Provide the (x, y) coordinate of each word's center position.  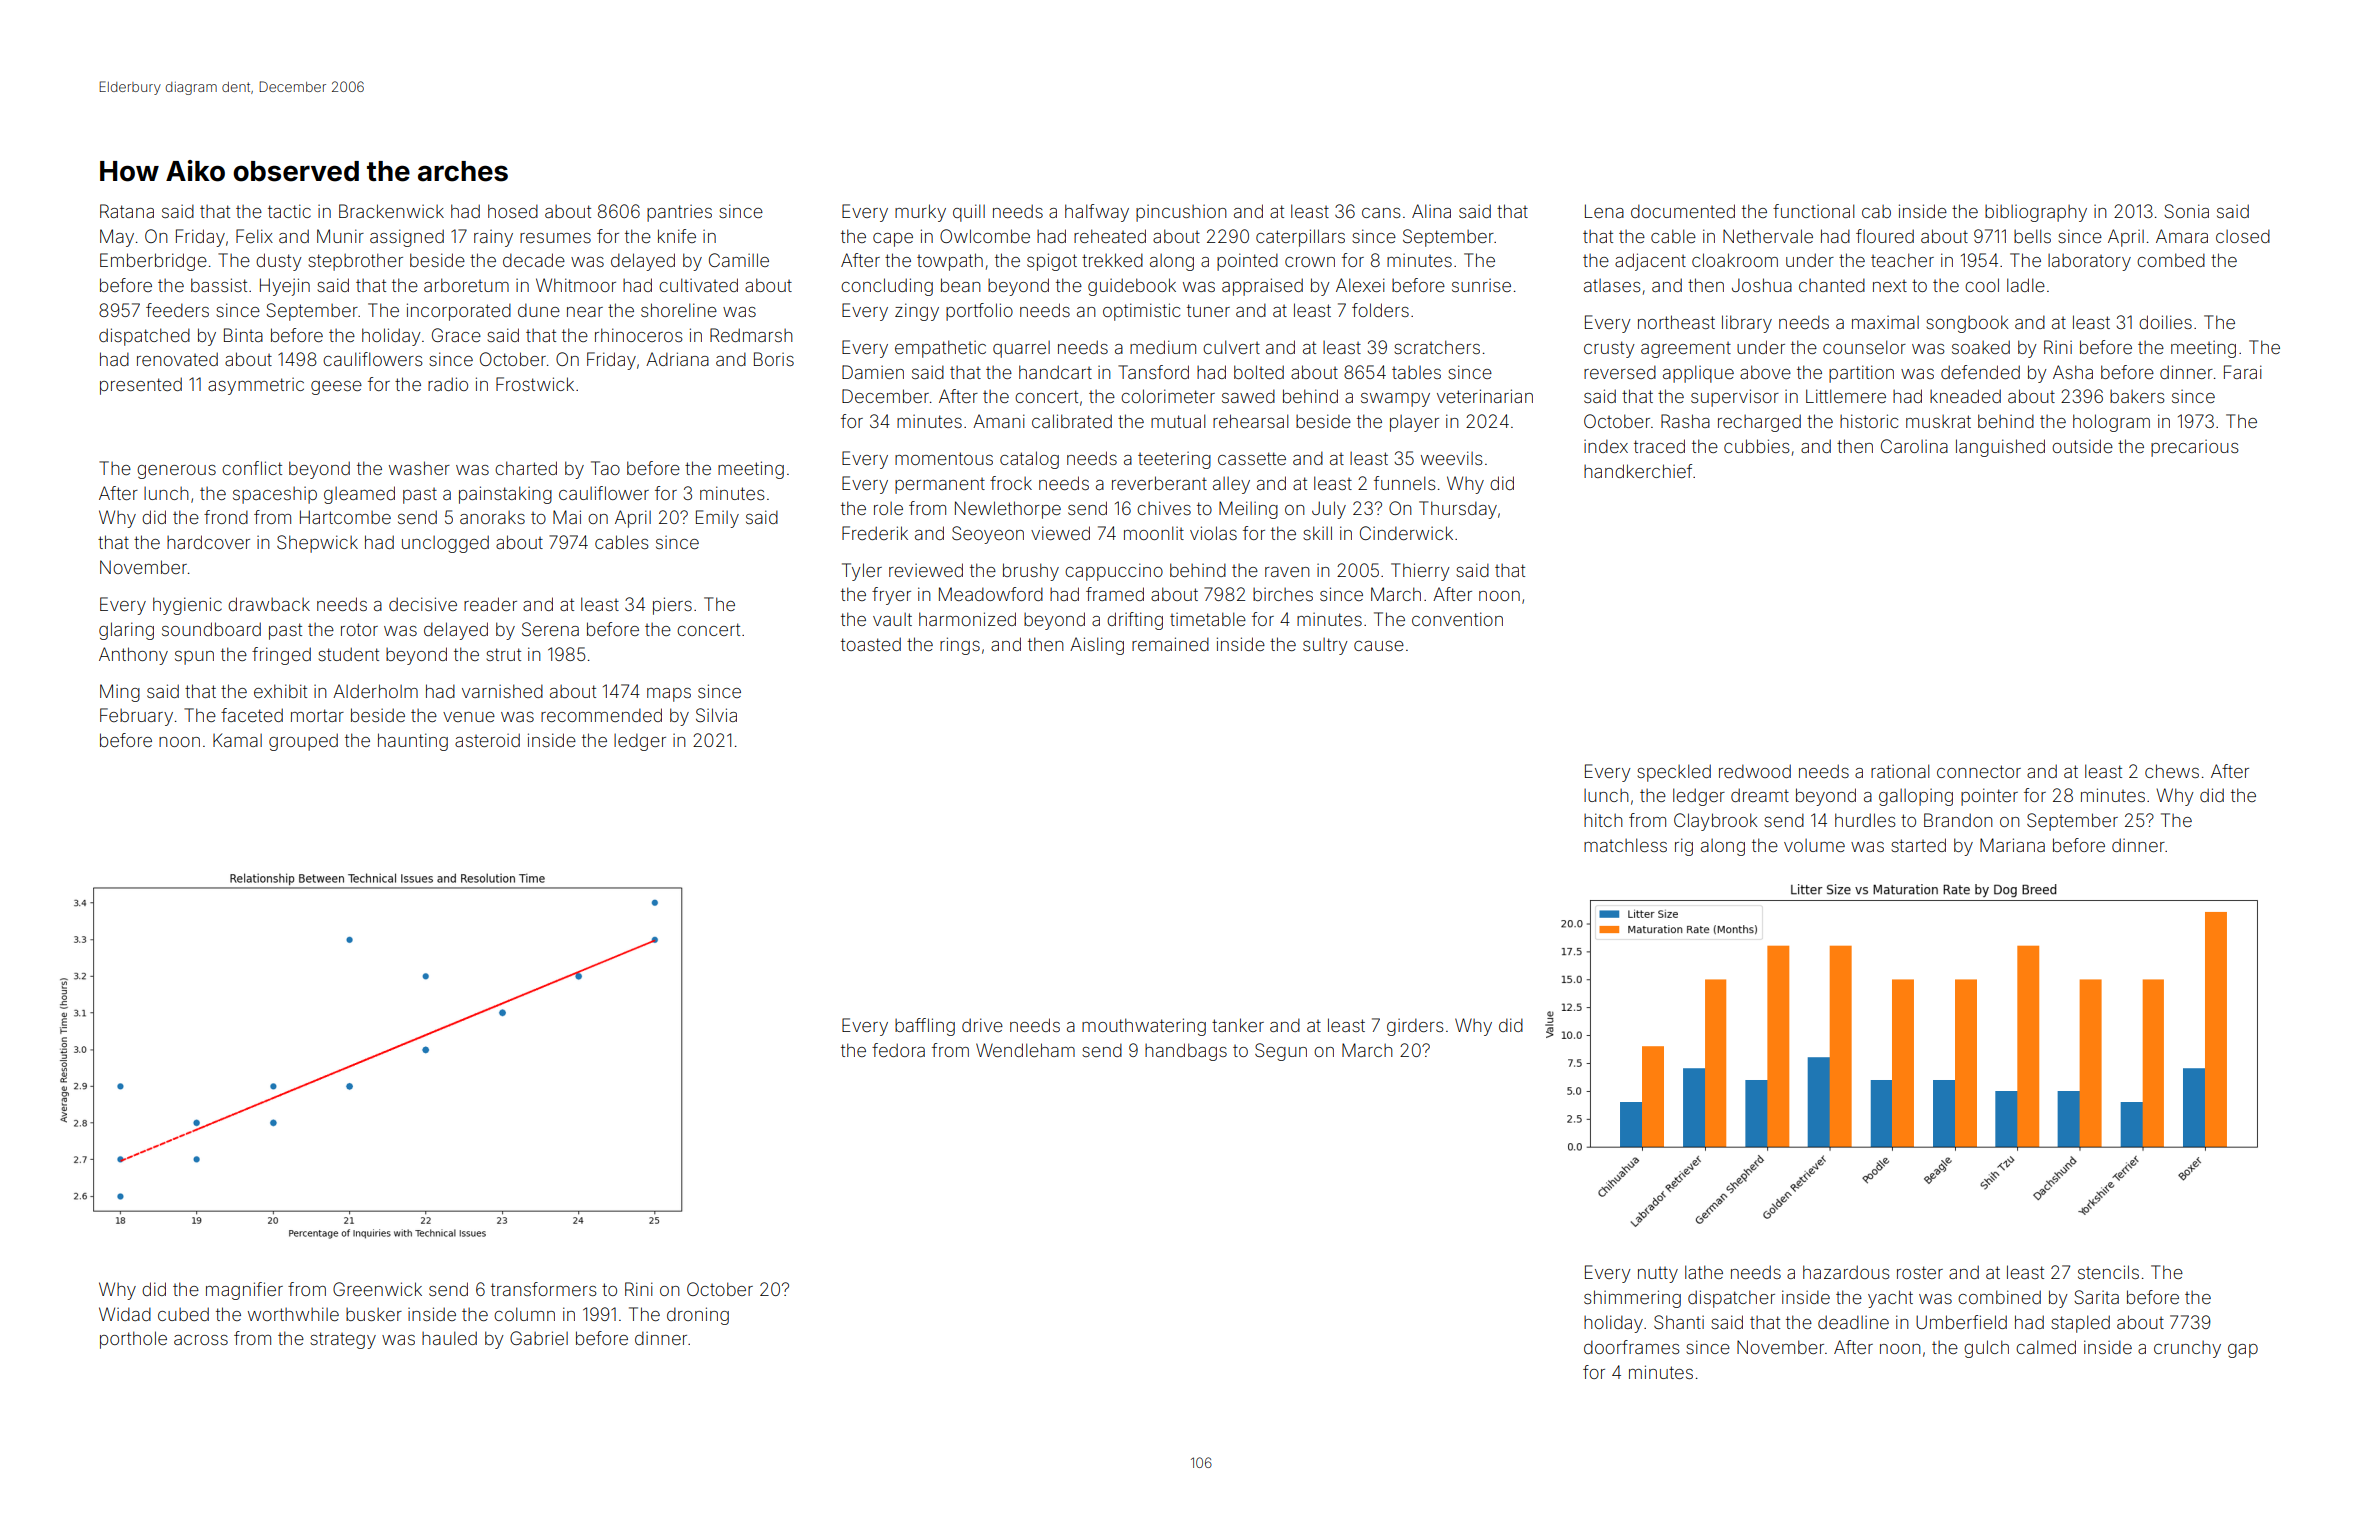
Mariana (2012, 845)
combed (2171, 260)
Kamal (237, 740)
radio (448, 384)
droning (698, 1316)
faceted (252, 715)
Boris (774, 359)
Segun (1281, 1052)
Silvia (716, 715)
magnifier (244, 1291)
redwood (1755, 771)
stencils (2108, 1272)
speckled (1674, 773)
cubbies (1757, 446)
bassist (219, 285)
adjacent (1650, 262)
